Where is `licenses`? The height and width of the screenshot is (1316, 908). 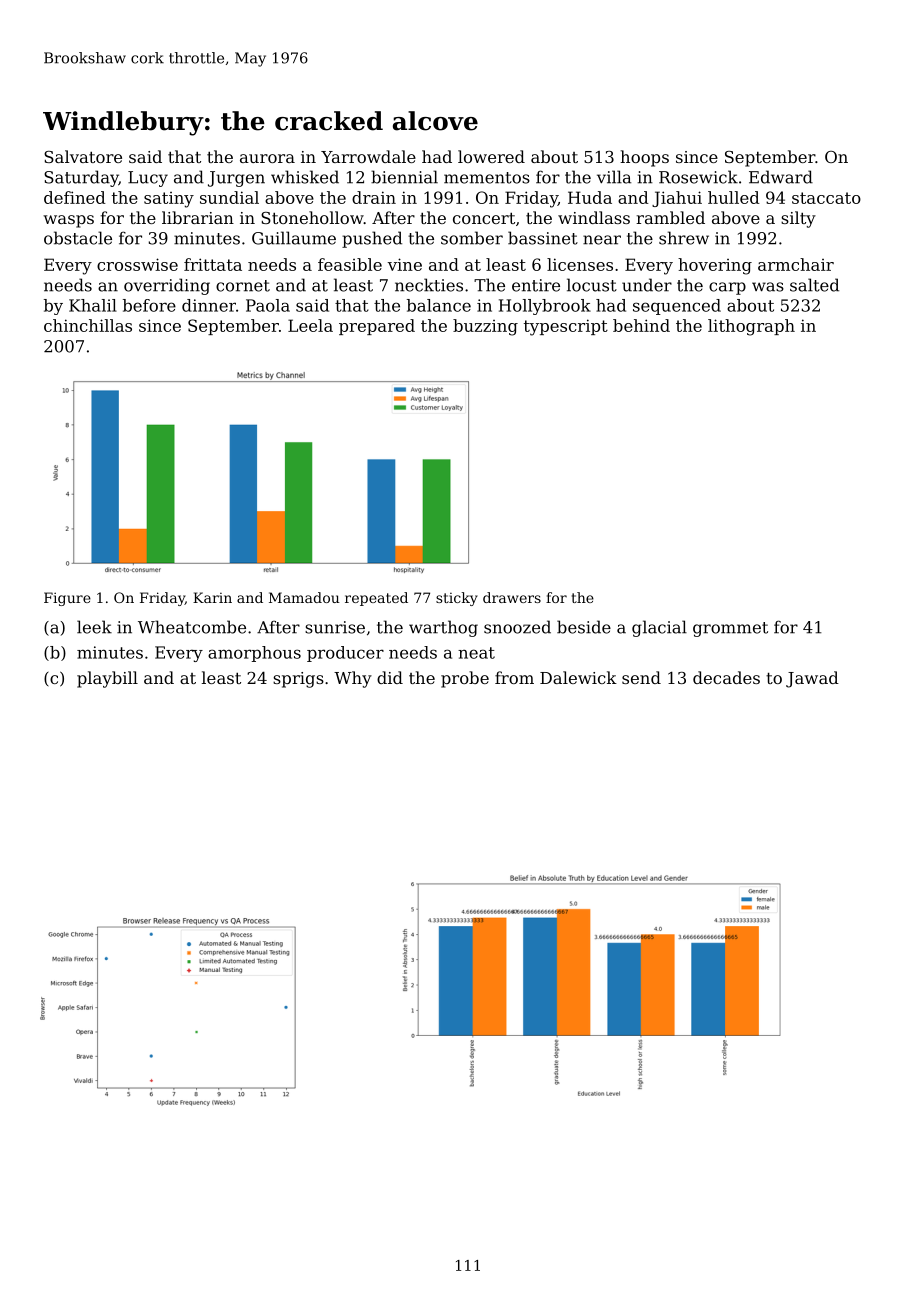 licenses is located at coordinates (580, 264).
